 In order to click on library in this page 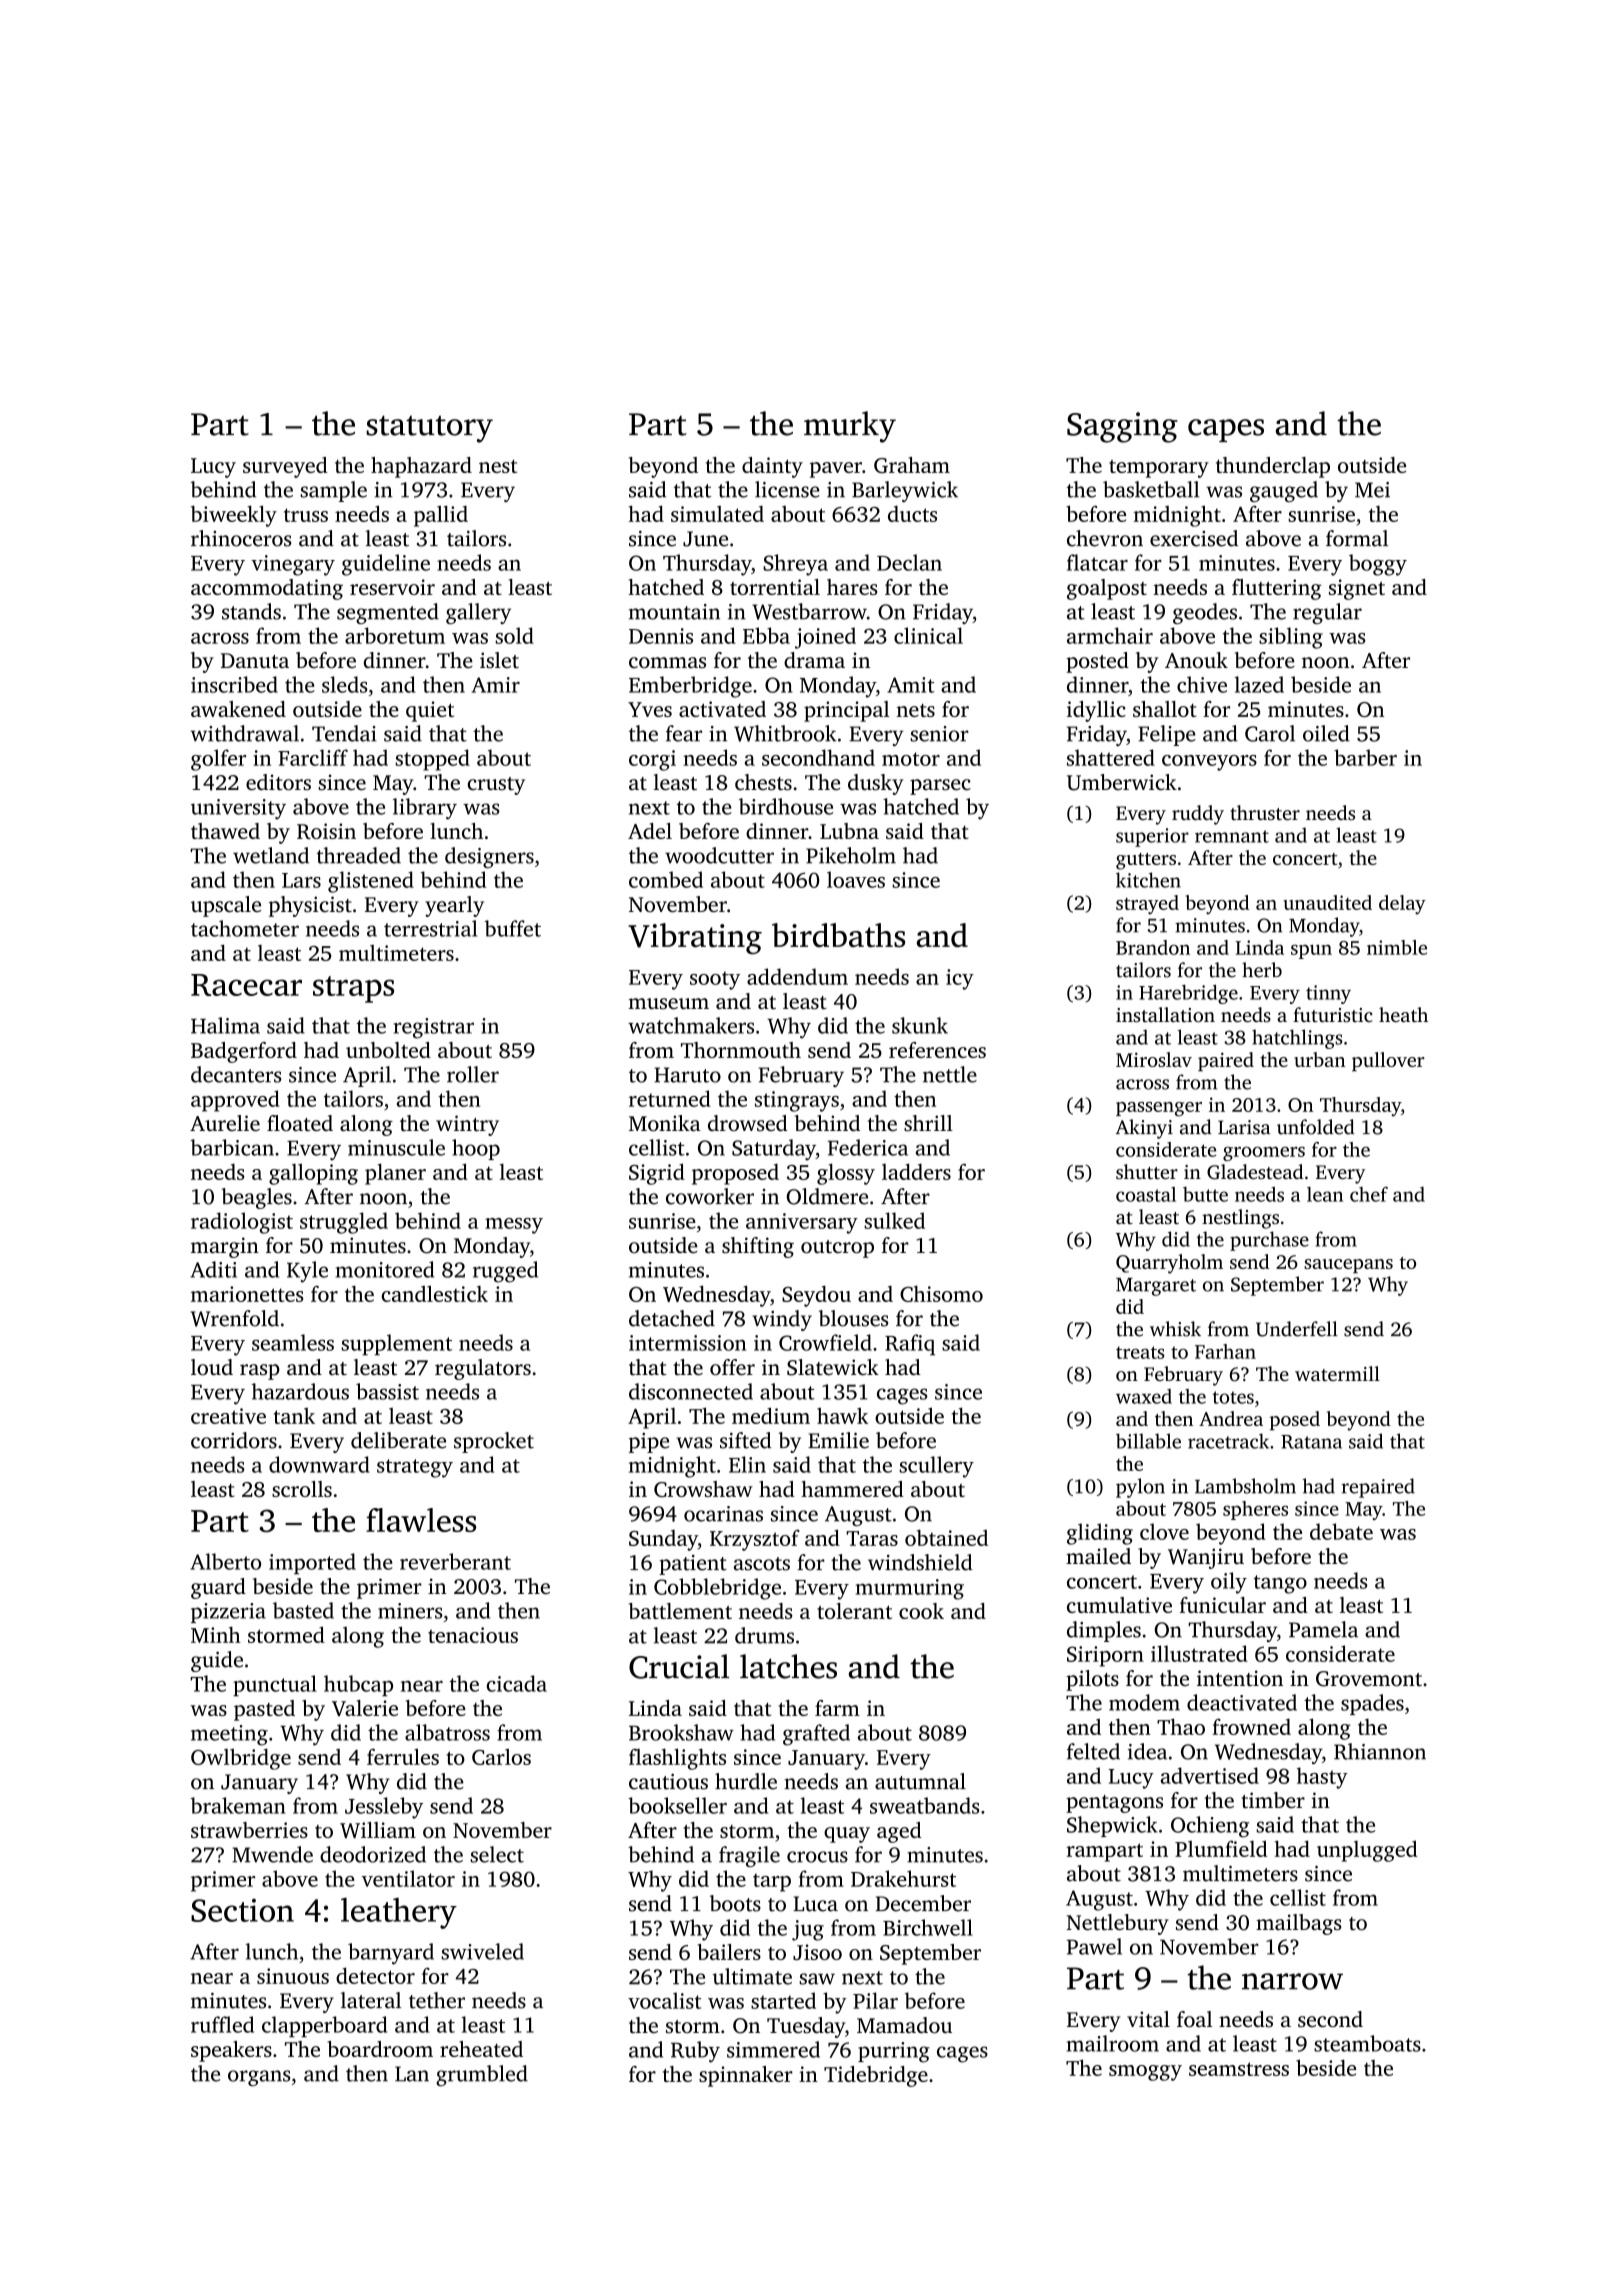, I will do `click(425, 809)`.
